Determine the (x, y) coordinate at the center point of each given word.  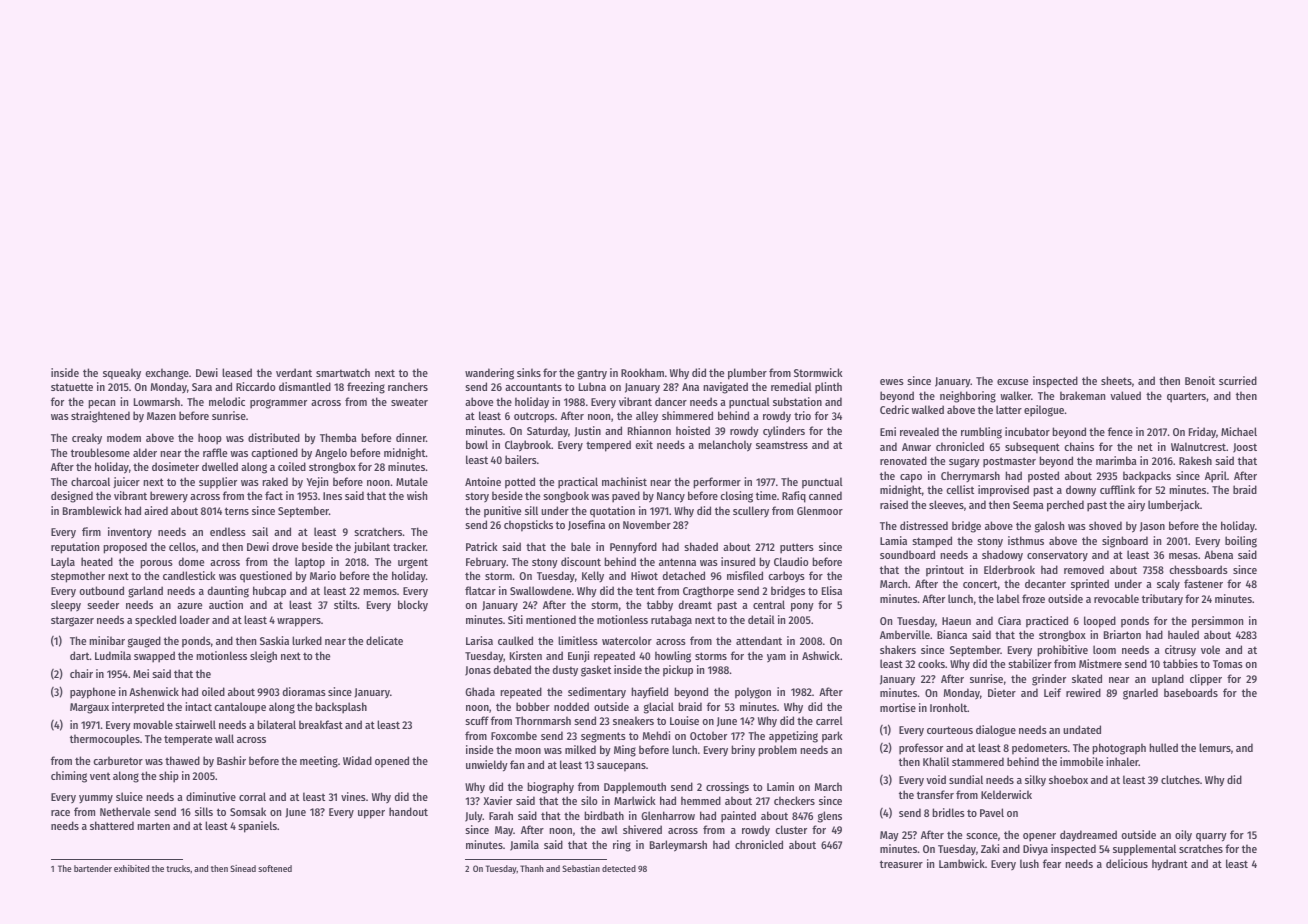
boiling (1241, 542)
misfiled (745, 575)
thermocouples (105, 740)
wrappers (299, 622)
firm (91, 531)
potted (520, 483)
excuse (1012, 382)
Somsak (248, 811)
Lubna (592, 386)
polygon (753, 693)
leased (237, 372)
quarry (1211, 837)
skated (1087, 678)
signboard (1125, 542)
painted (738, 817)
